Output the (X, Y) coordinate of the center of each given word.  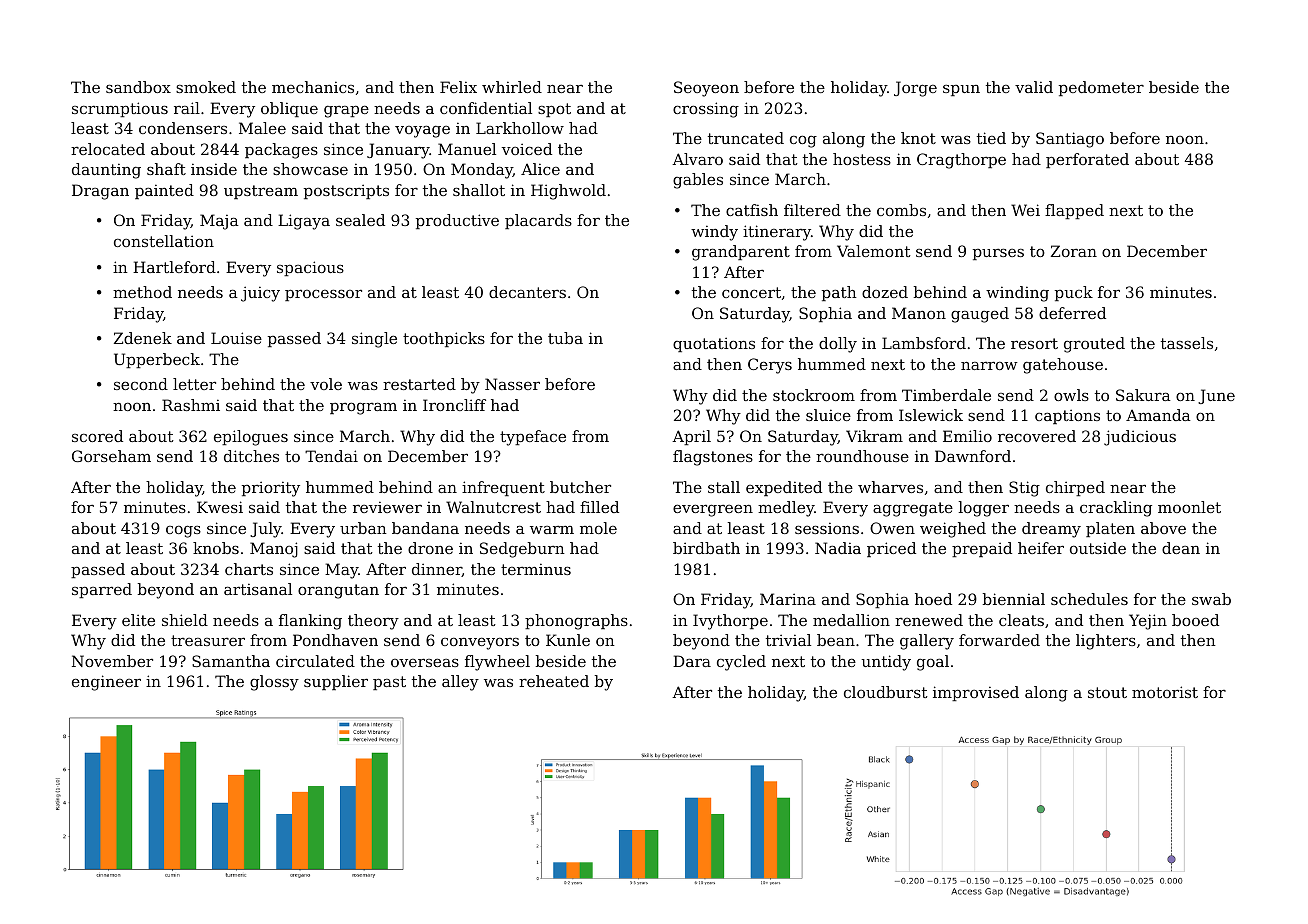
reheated (554, 681)
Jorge (915, 89)
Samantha (231, 661)
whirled (512, 87)
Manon (919, 313)
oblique (289, 109)
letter (194, 384)
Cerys (770, 366)
